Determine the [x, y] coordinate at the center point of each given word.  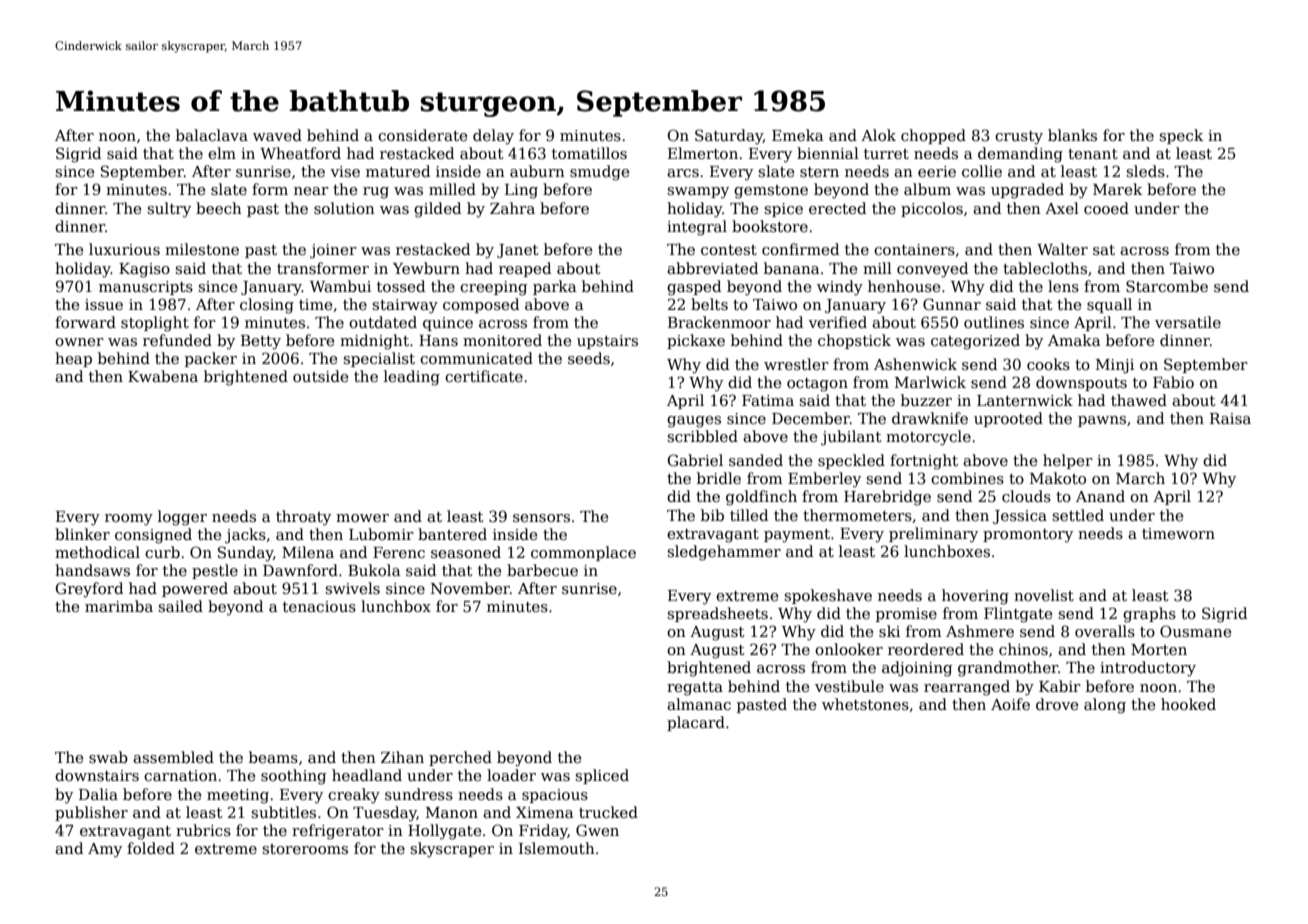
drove [1057, 704]
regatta [695, 689]
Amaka [1074, 340]
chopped [933, 136]
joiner [333, 251]
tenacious [319, 606]
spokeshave [828, 596]
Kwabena [163, 376]
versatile [1188, 322]
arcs [683, 173]
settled [1078, 515]
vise [345, 171]
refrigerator [338, 832]
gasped [694, 288]
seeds [589, 358]
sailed [180, 606]
